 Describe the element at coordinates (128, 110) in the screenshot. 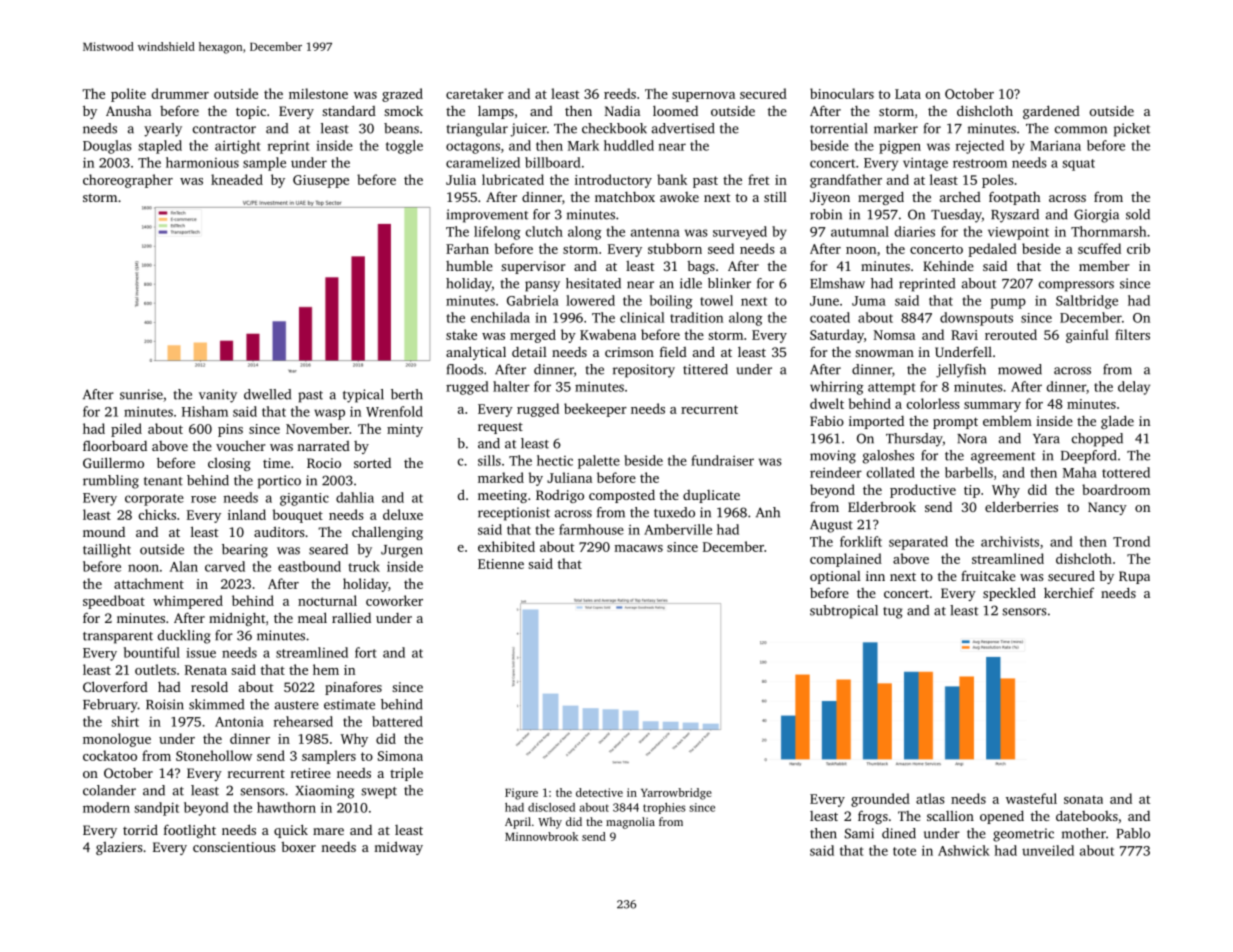

I see `Anusha` at that location.
